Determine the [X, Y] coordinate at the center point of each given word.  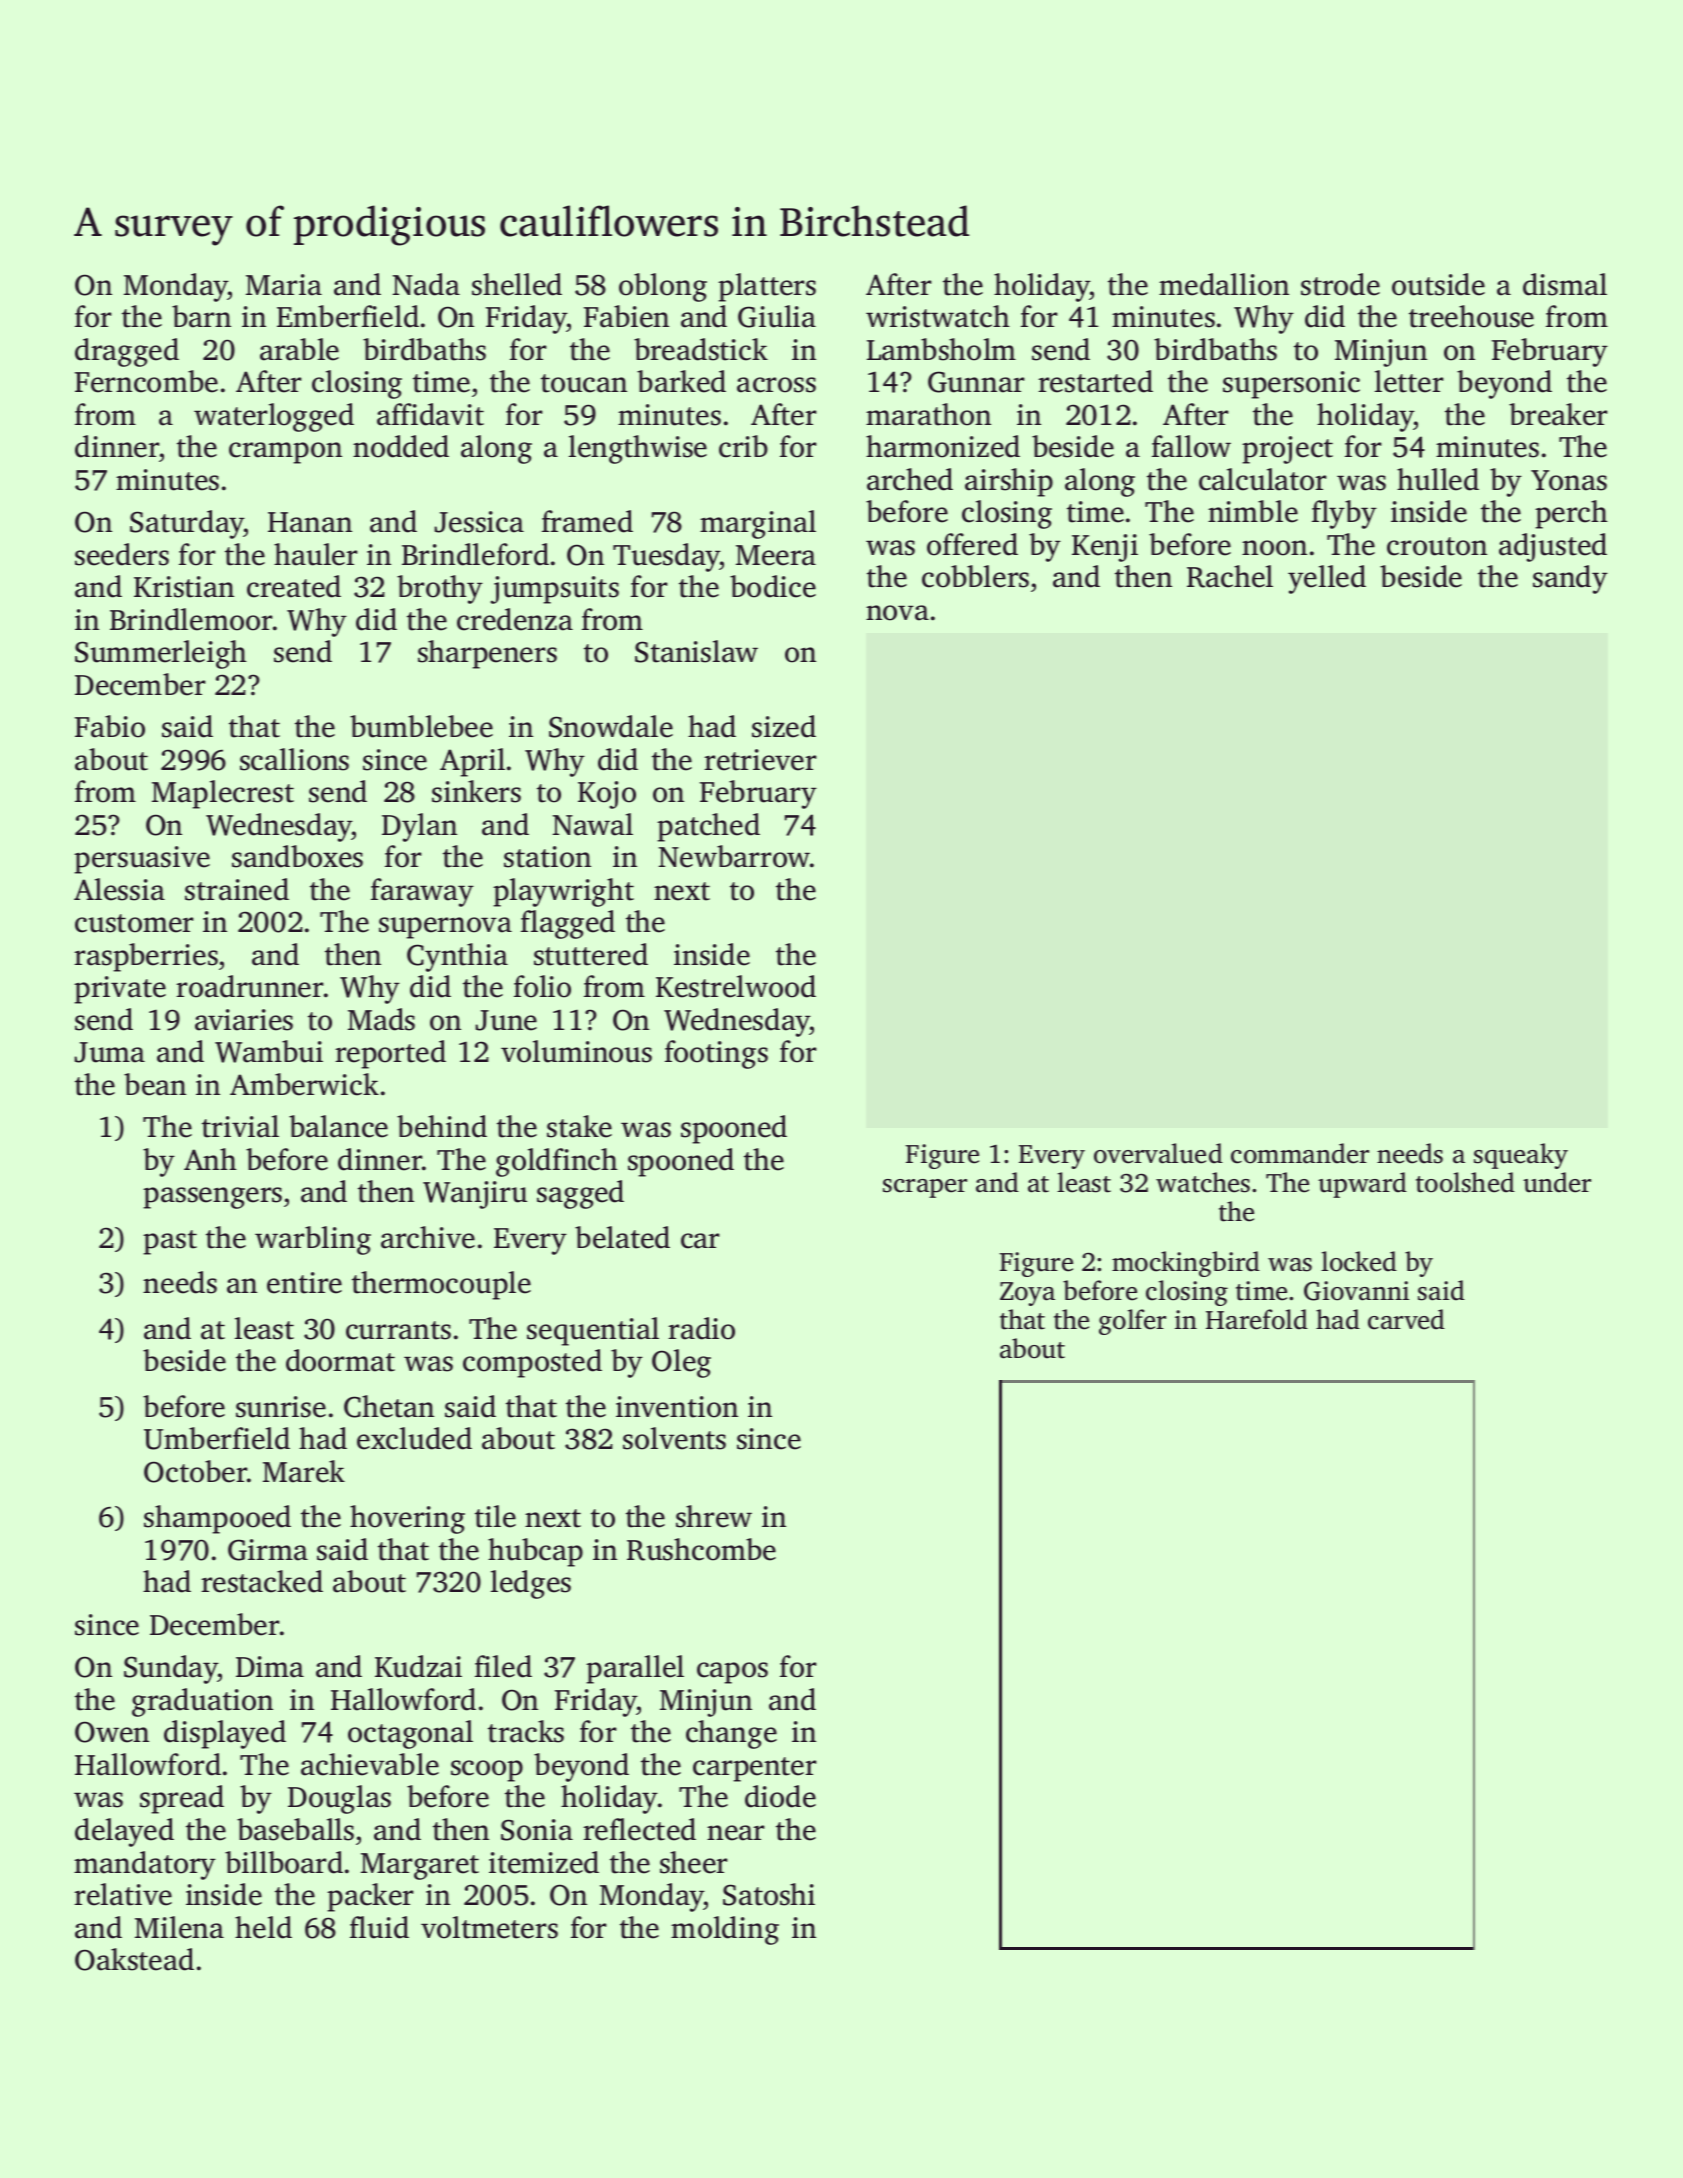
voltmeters [489, 1927]
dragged [127, 352]
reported [390, 1054]
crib [743, 446]
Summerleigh [161, 654]
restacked [262, 1581]
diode [780, 1796]
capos [732, 1673]
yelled [1327, 579]
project [1287, 450]
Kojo [607, 795]
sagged [580, 1194]
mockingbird [1186, 1264]
